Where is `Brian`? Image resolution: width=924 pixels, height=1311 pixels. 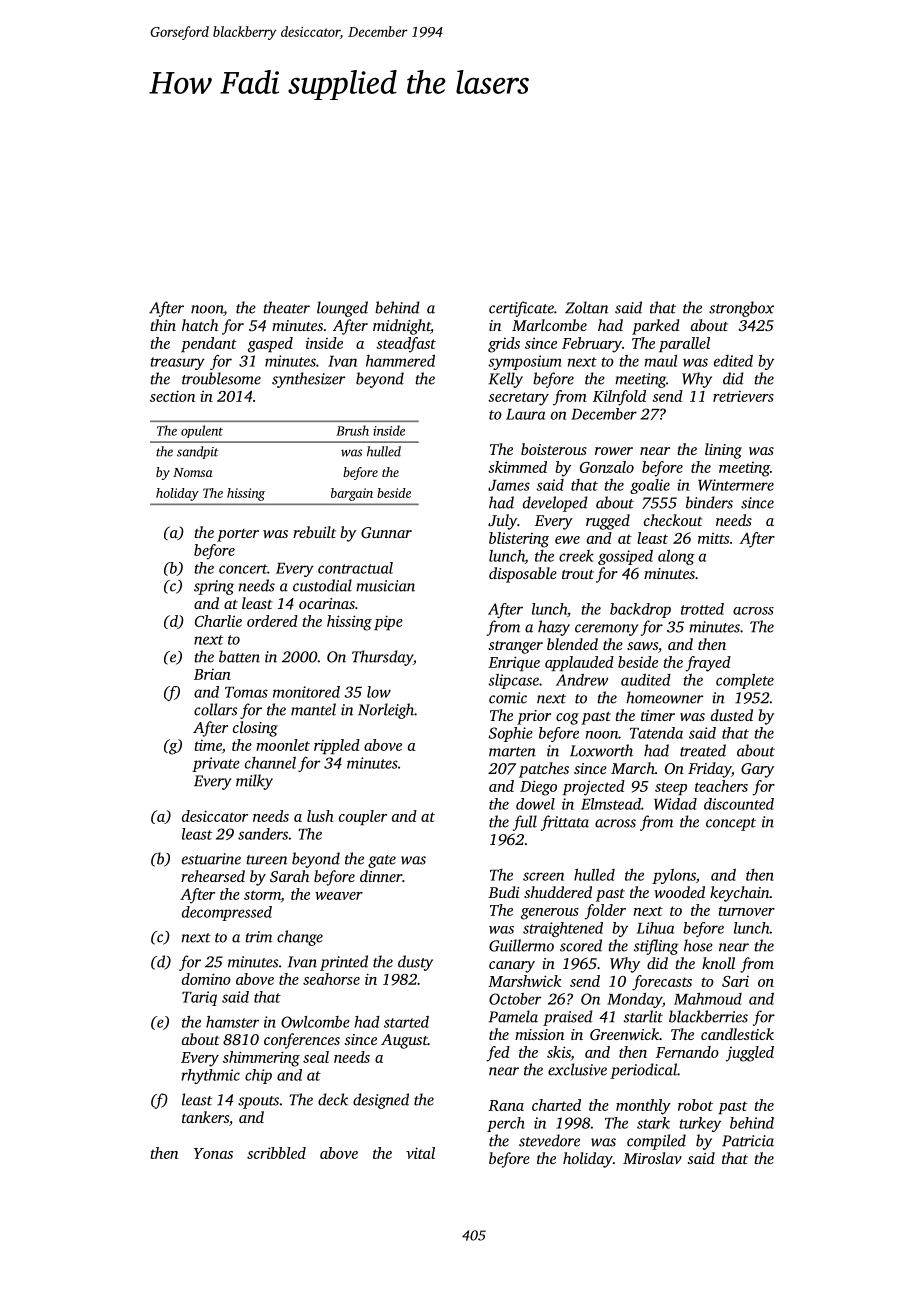 Brian is located at coordinates (212, 674).
